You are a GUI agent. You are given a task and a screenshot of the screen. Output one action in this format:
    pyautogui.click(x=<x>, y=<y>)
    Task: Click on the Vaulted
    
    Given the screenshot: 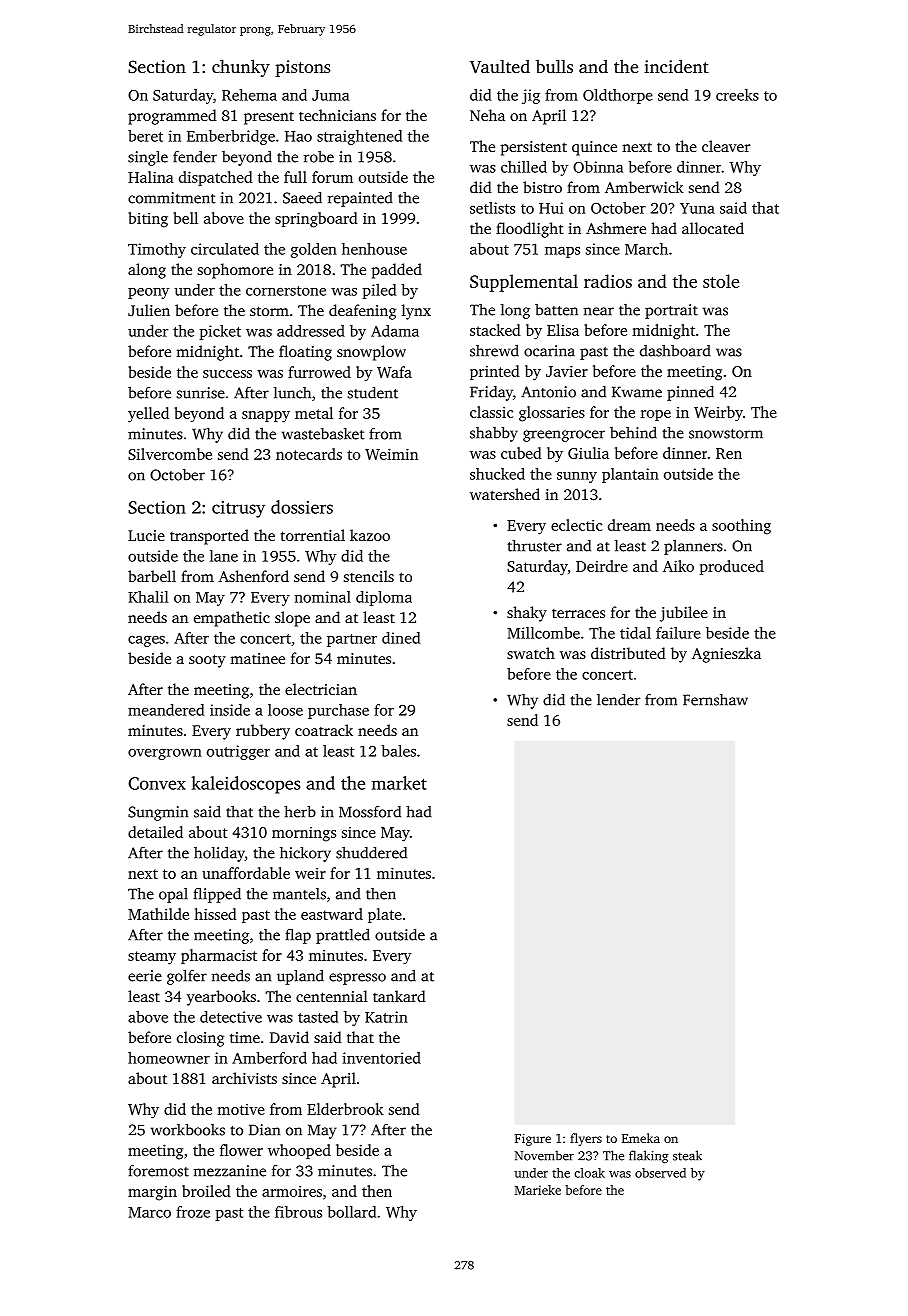 What is the action you would take?
    pyautogui.click(x=500, y=67)
